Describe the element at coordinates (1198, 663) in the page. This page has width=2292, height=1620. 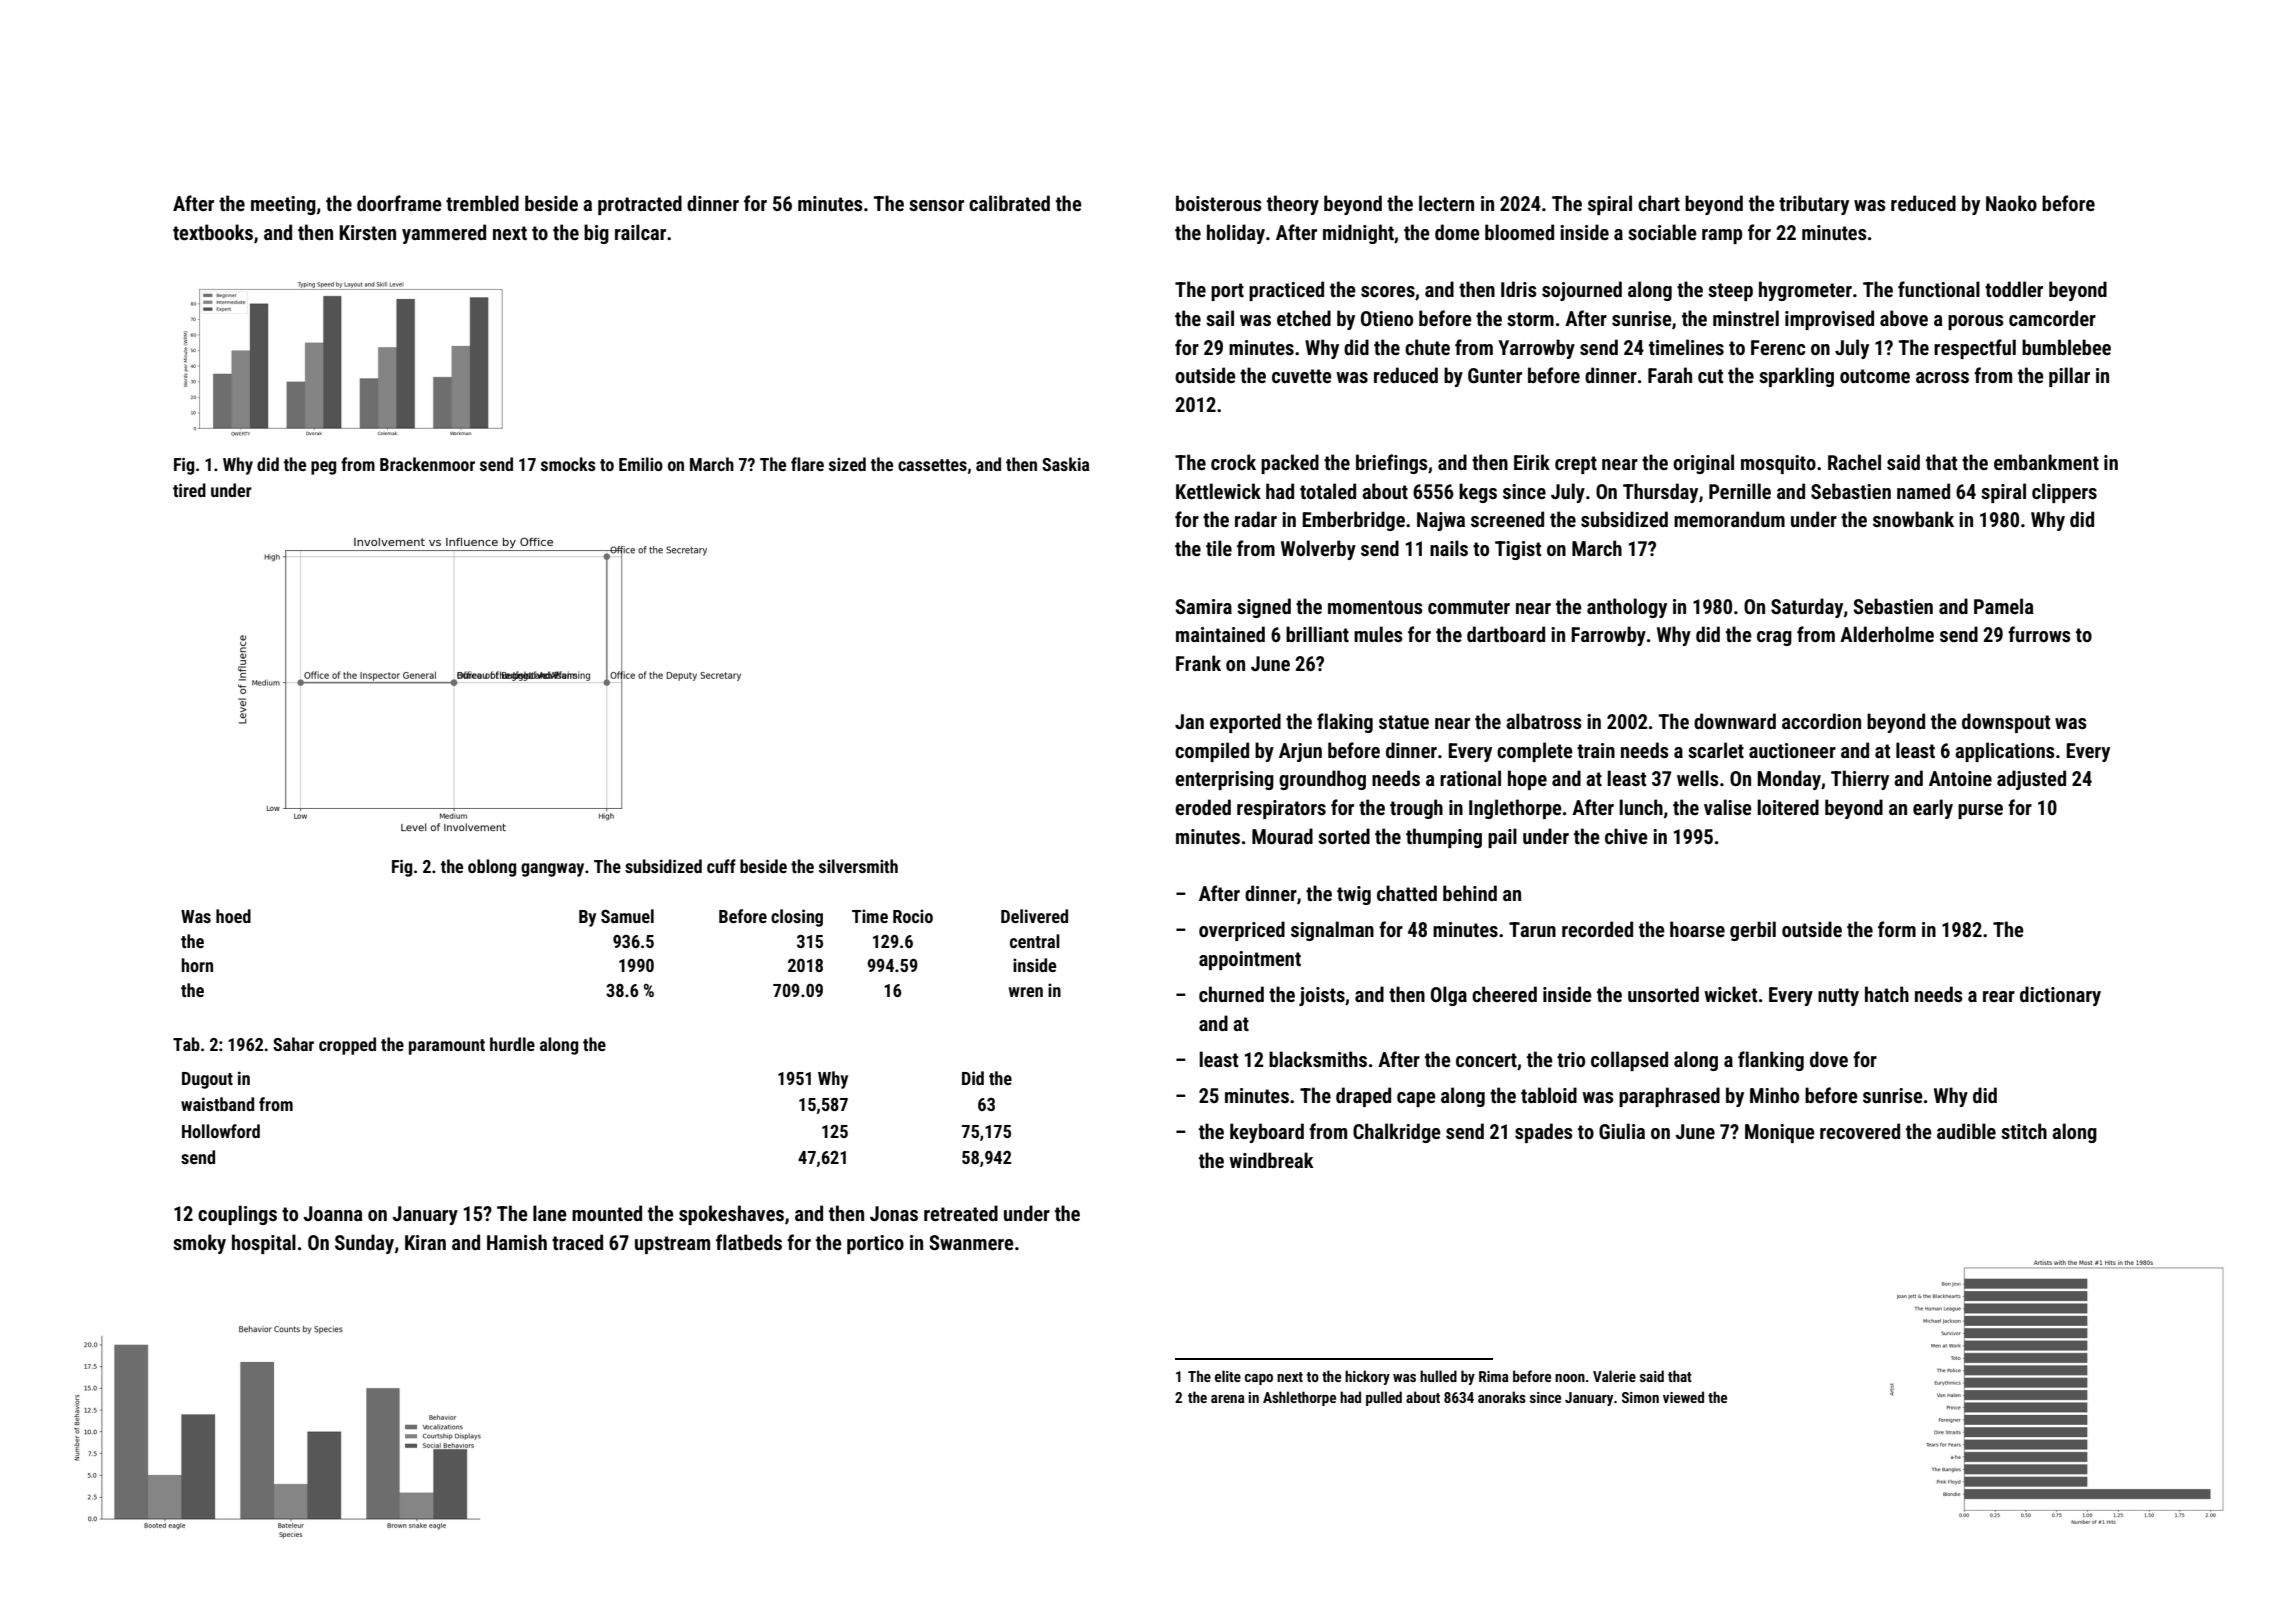
I see `Frank` at that location.
